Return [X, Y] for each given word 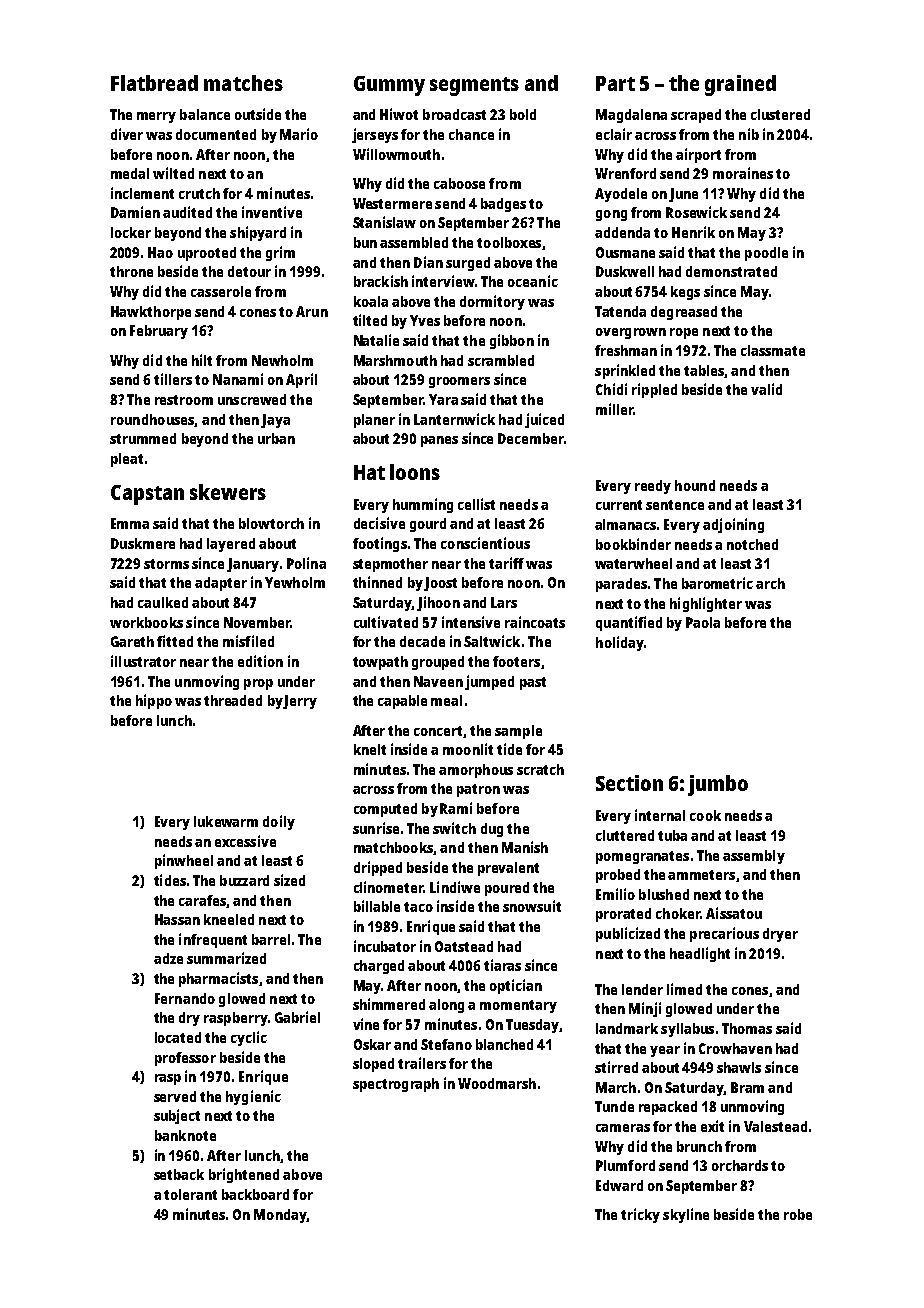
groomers [459, 382]
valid [766, 389]
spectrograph [396, 1085]
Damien [135, 212]
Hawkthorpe [151, 313]
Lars [504, 602]
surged [468, 264]
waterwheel [633, 563]
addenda [622, 232]
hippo [154, 701]
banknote [185, 1135]
